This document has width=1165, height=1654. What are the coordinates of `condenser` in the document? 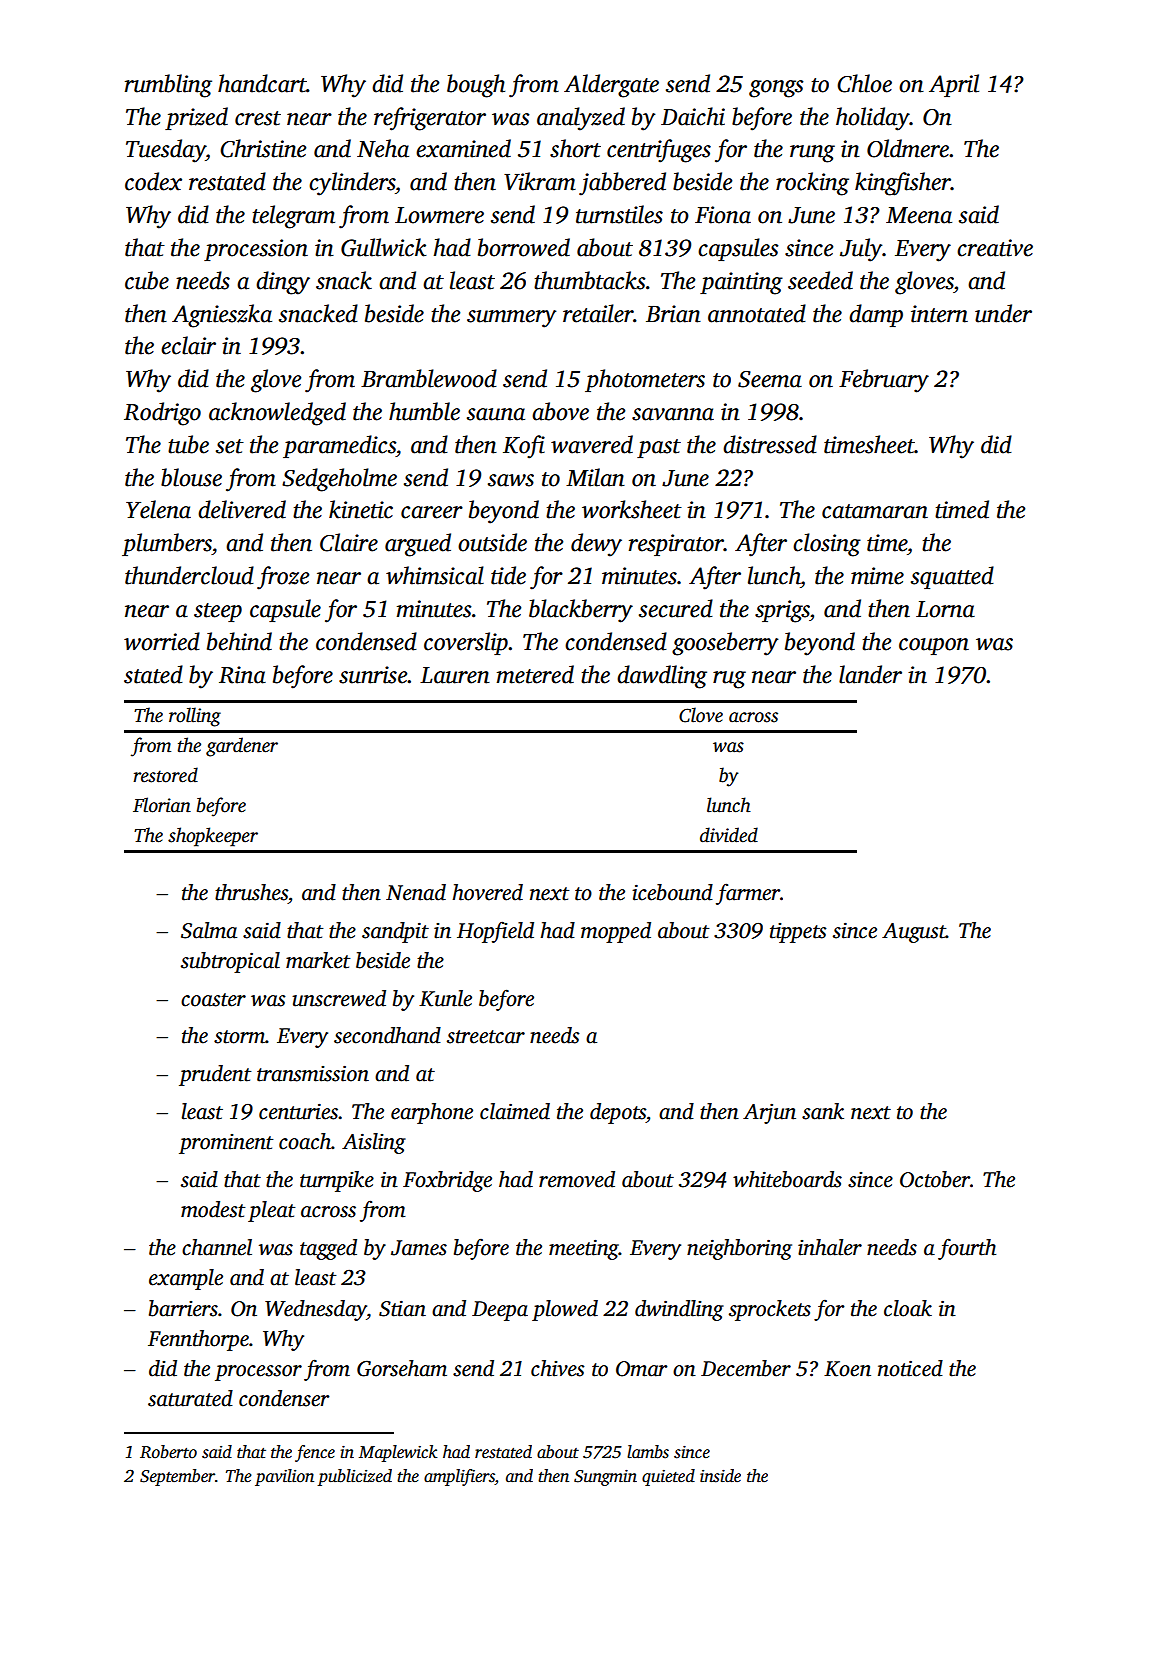 It's located at (284, 1398).
